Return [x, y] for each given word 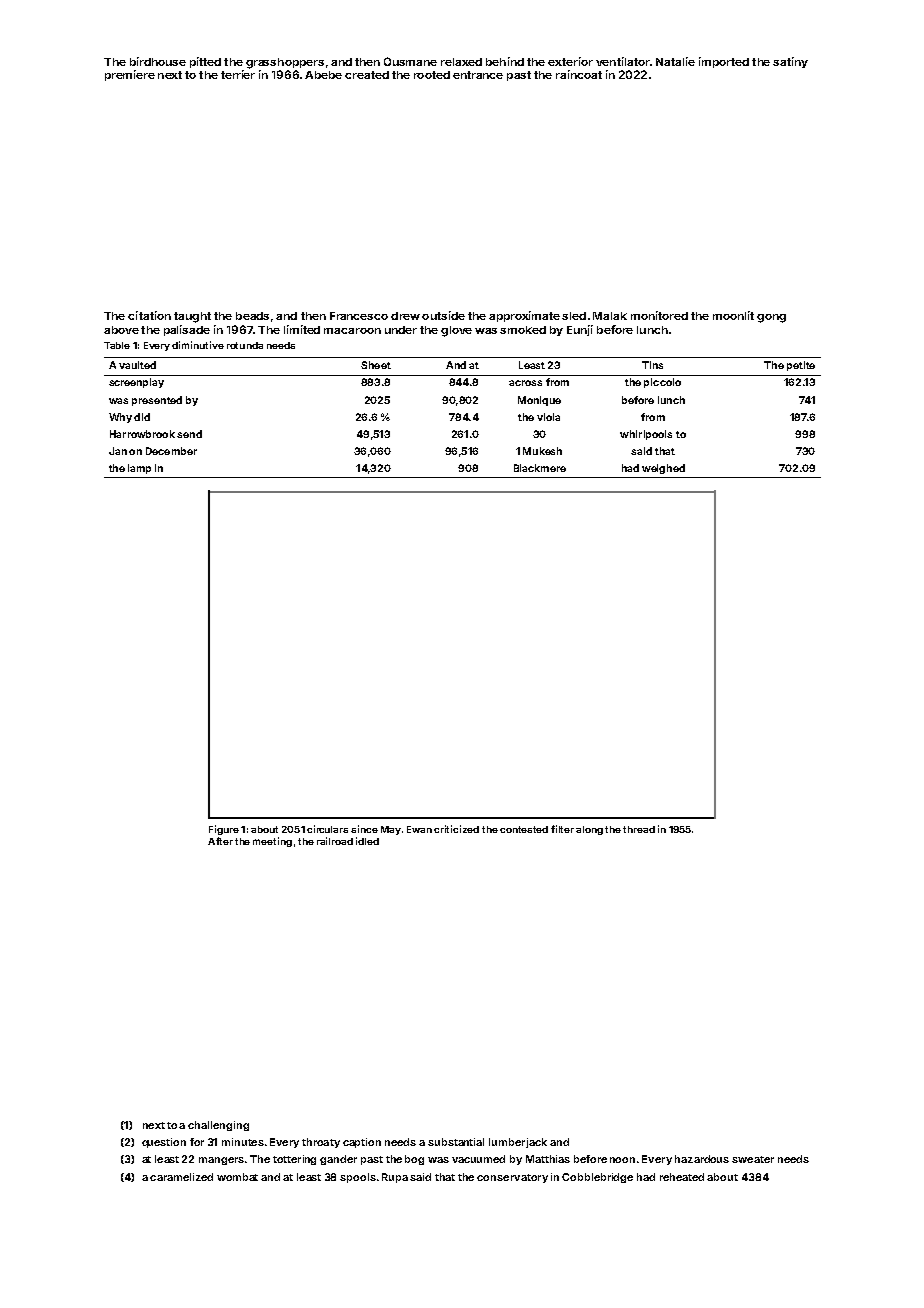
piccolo [662, 383]
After [220, 841]
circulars [327, 829]
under [401, 330]
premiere [130, 75]
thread [639, 829]
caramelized [181, 1177]
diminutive [198, 345]
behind [505, 61]
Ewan [419, 829]
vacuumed [478, 1159]
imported [724, 62]
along [589, 830]
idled [367, 841]
